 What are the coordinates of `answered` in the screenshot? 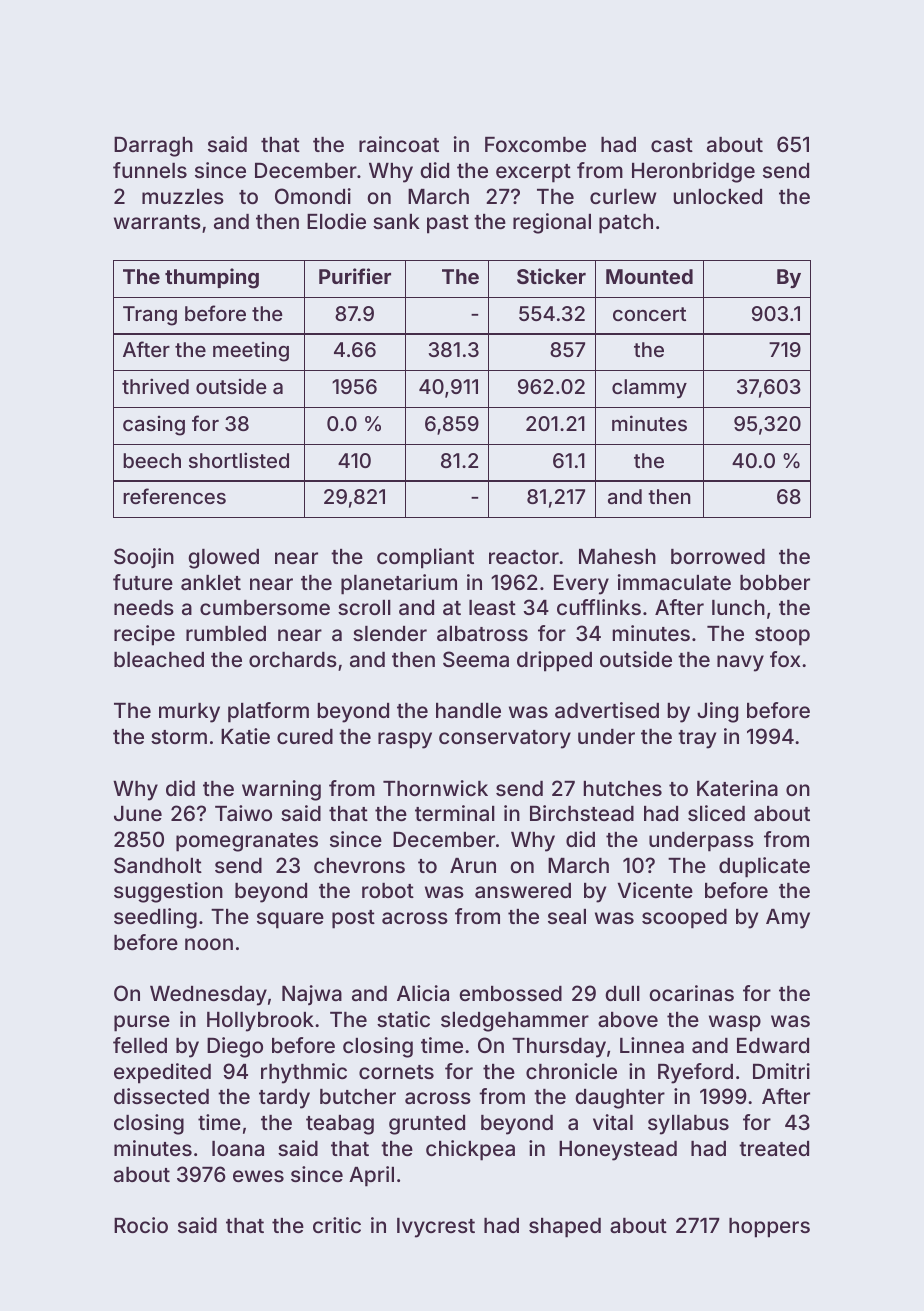 It's located at (523, 890).
